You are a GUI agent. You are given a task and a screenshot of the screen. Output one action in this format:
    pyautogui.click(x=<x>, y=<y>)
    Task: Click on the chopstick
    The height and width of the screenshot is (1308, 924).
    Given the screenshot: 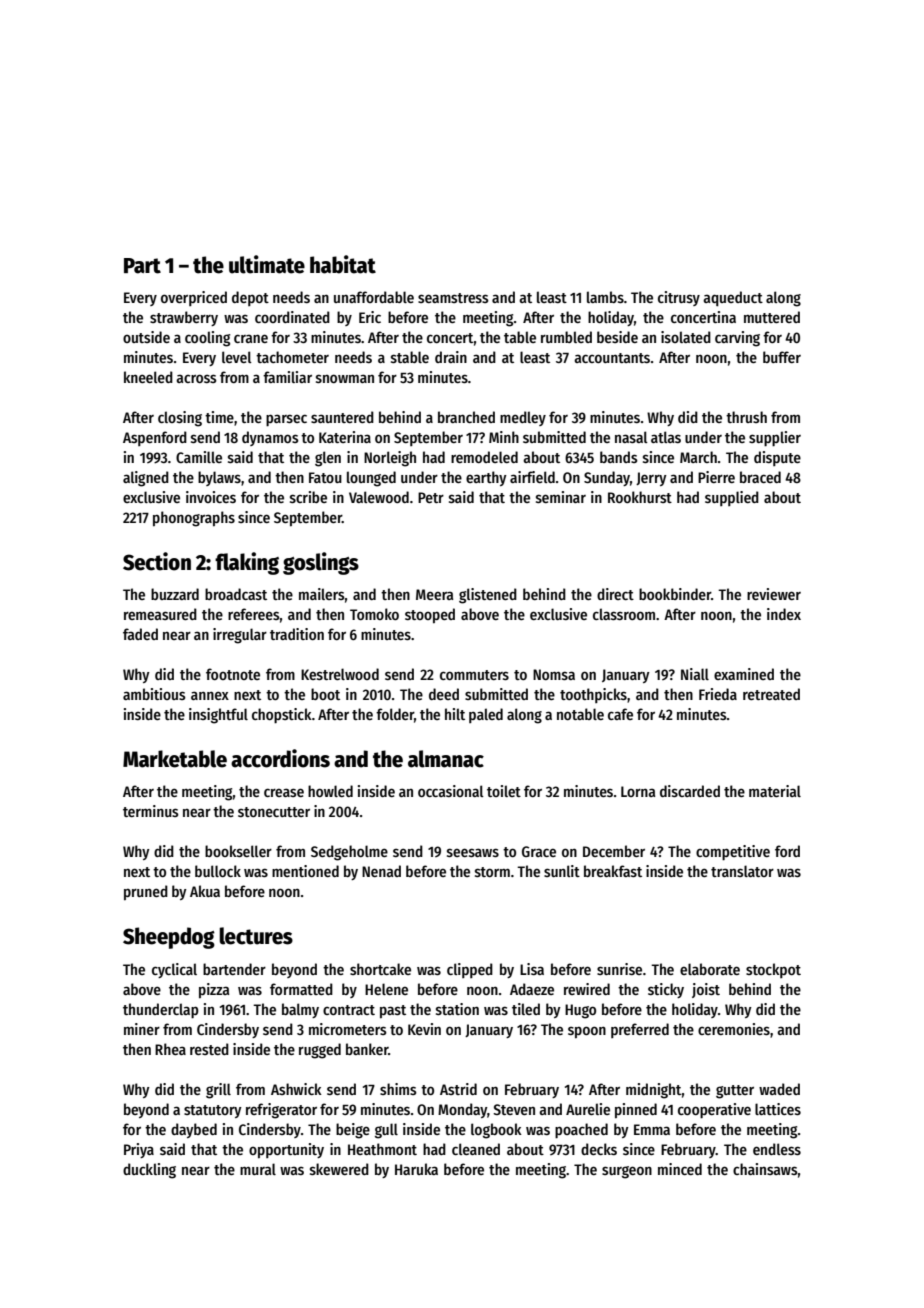 What is the action you would take?
    pyautogui.click(x=282, y=716)
